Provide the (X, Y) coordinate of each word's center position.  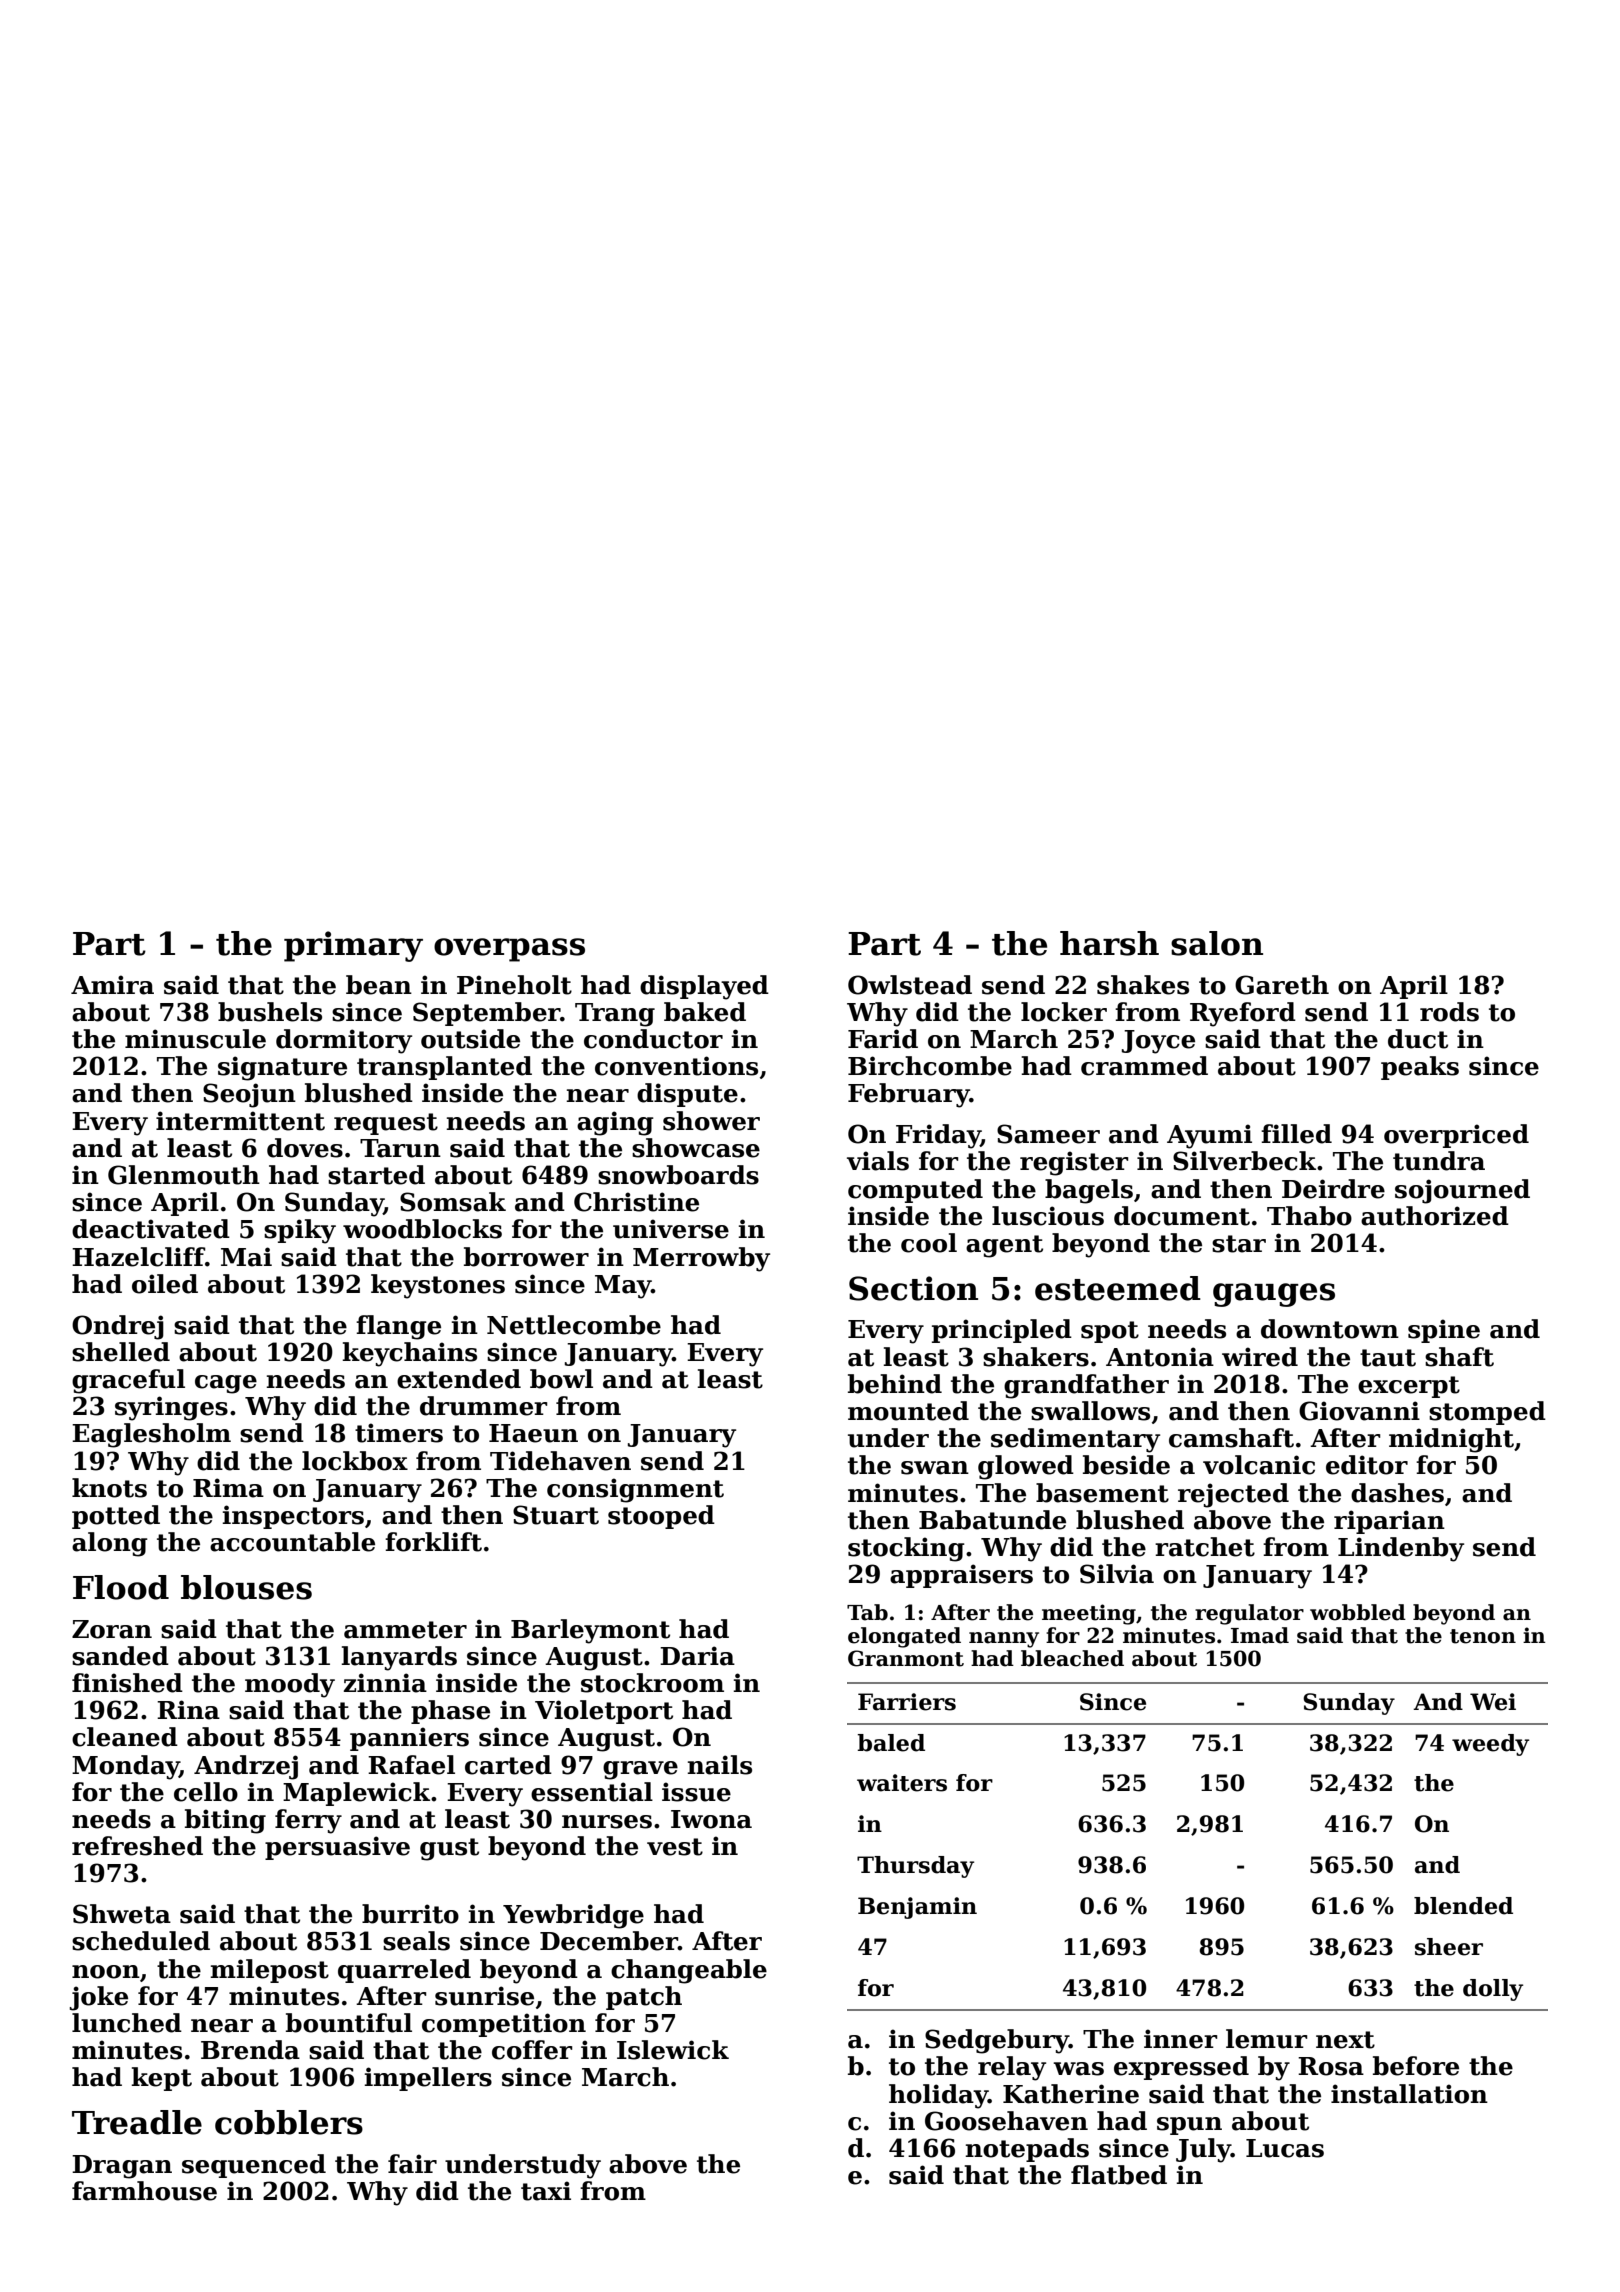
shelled (121, 1352)
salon (1217, 943)
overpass (509, 950)
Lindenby (1401, 1549)
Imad (1260, 1635)
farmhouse (144, 2191)
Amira (112, 985)
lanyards (399, 1658)
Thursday (915, 1867)
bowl (561, 1379)
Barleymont (590, 1631)
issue (696, 1792)
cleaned (125, 1737)
